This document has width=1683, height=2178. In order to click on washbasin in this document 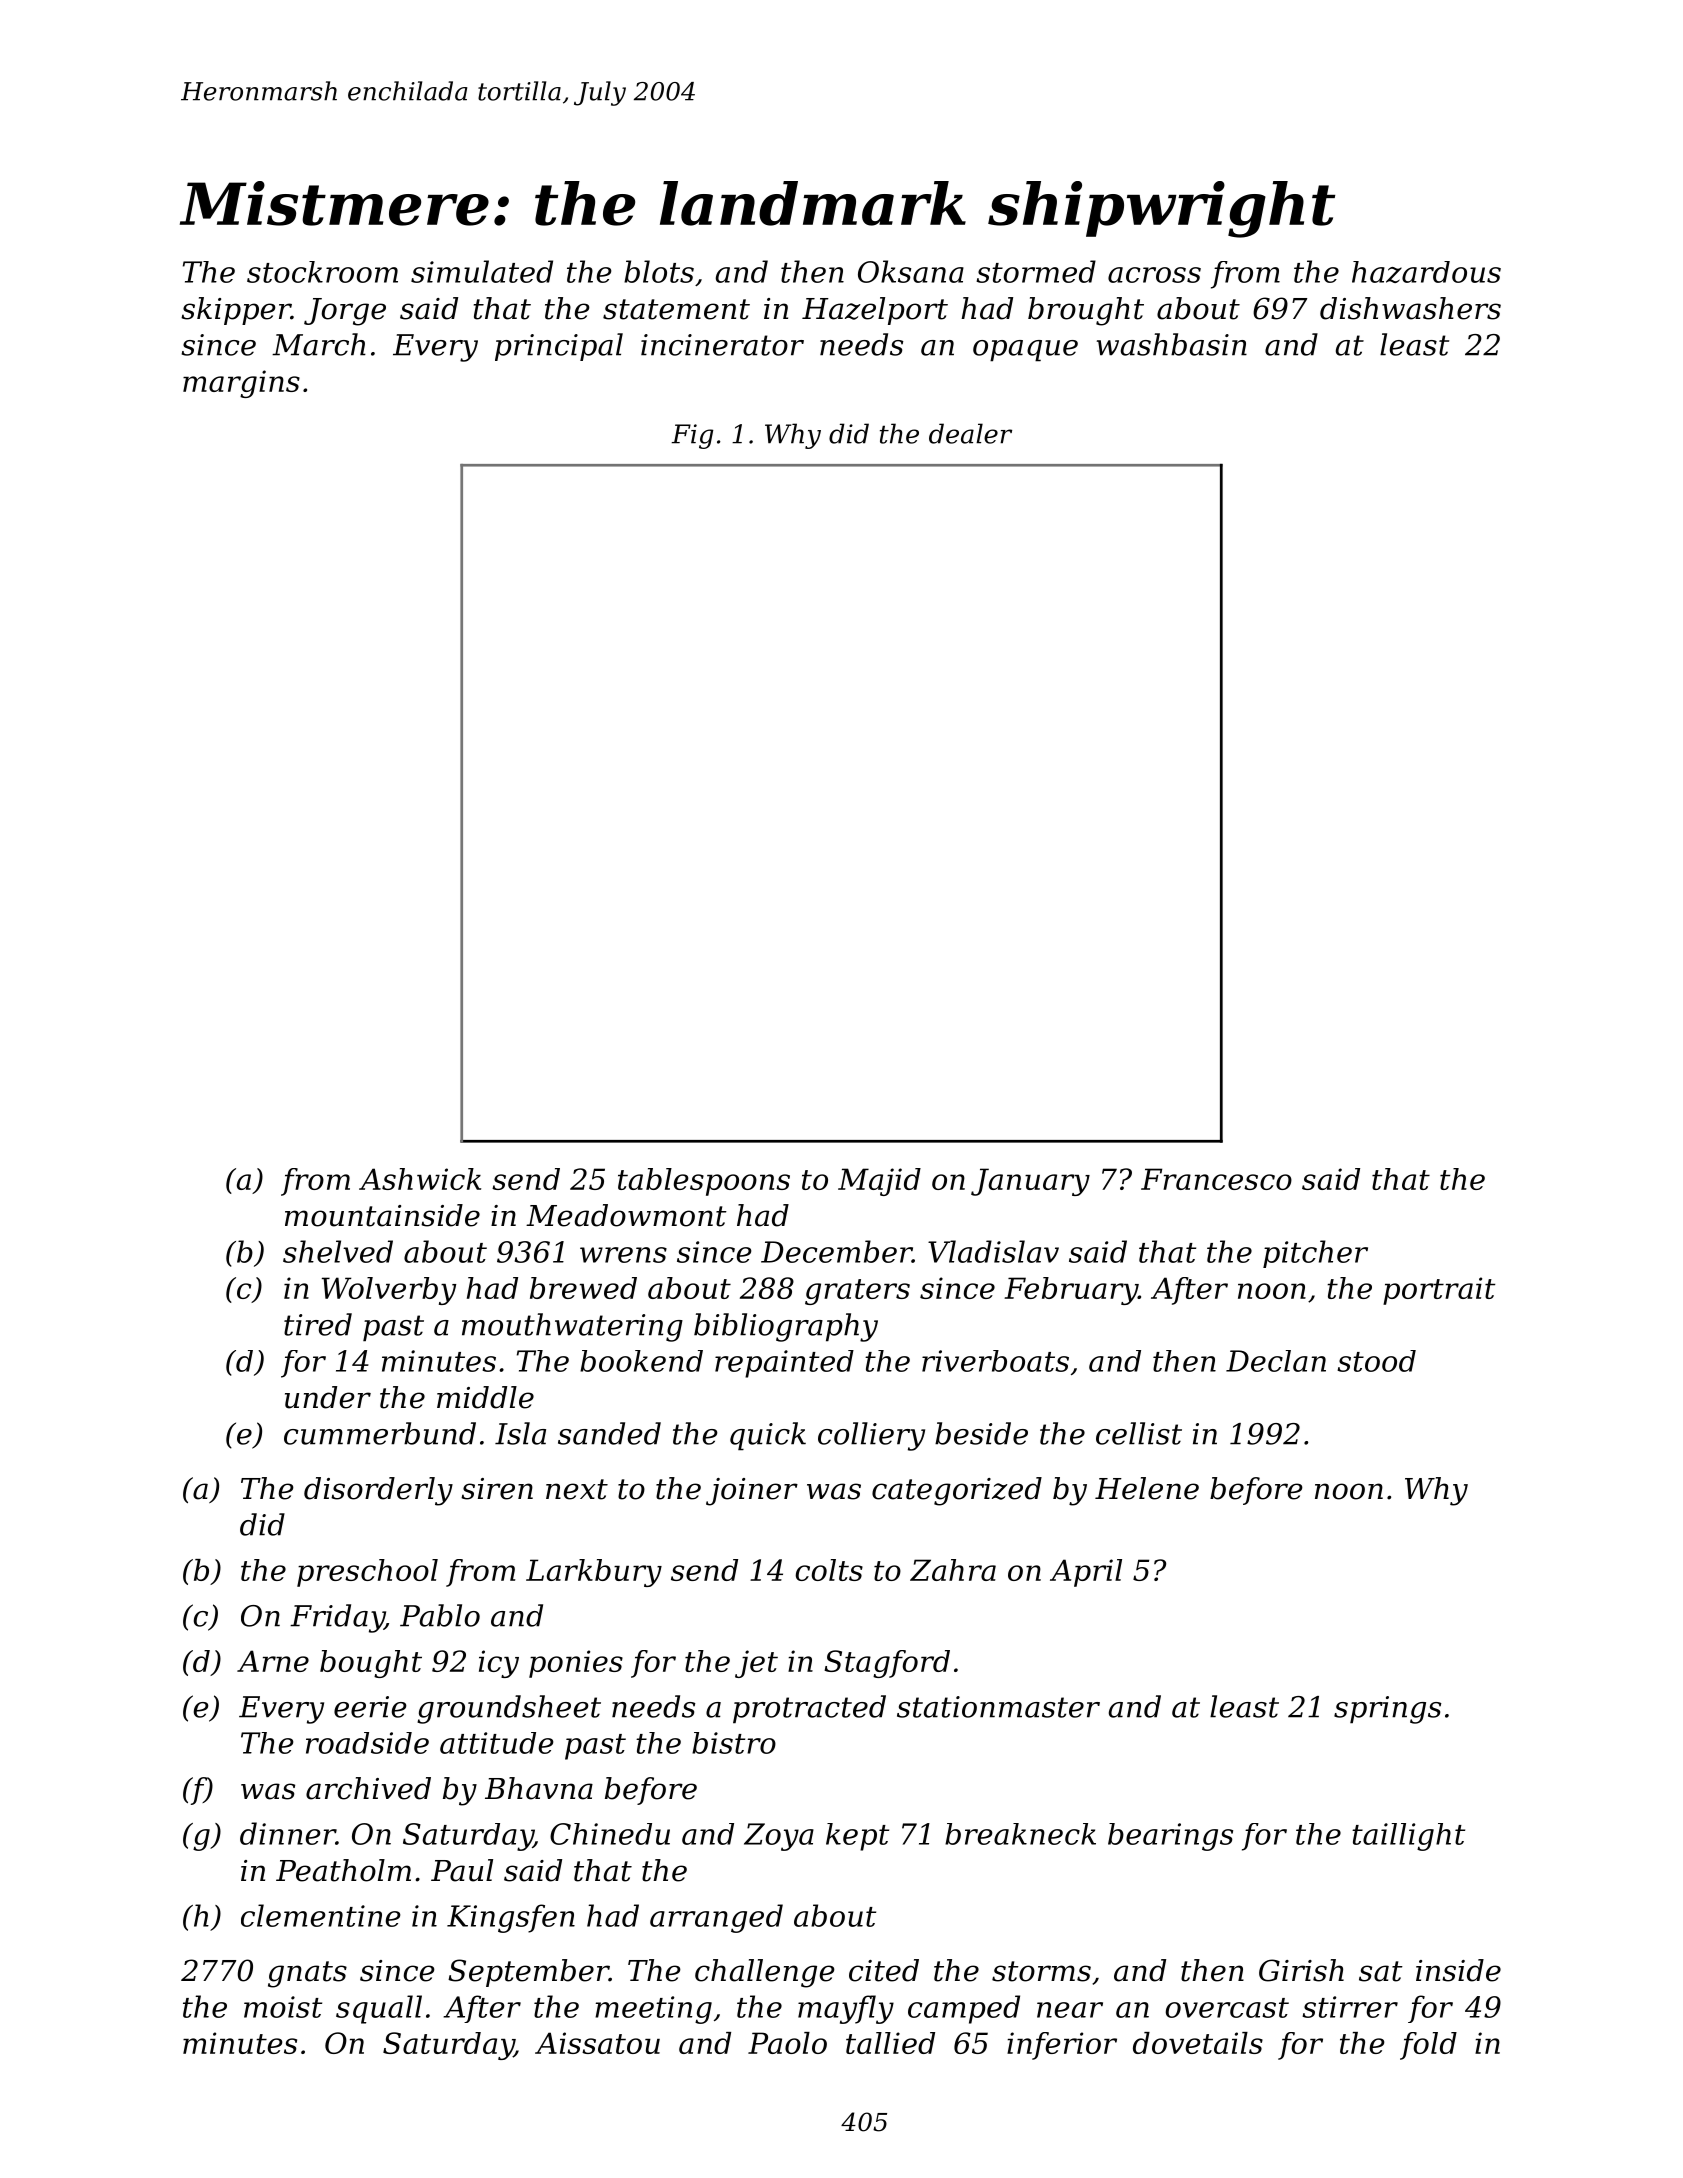, I will do `click(1172, 344)`.
